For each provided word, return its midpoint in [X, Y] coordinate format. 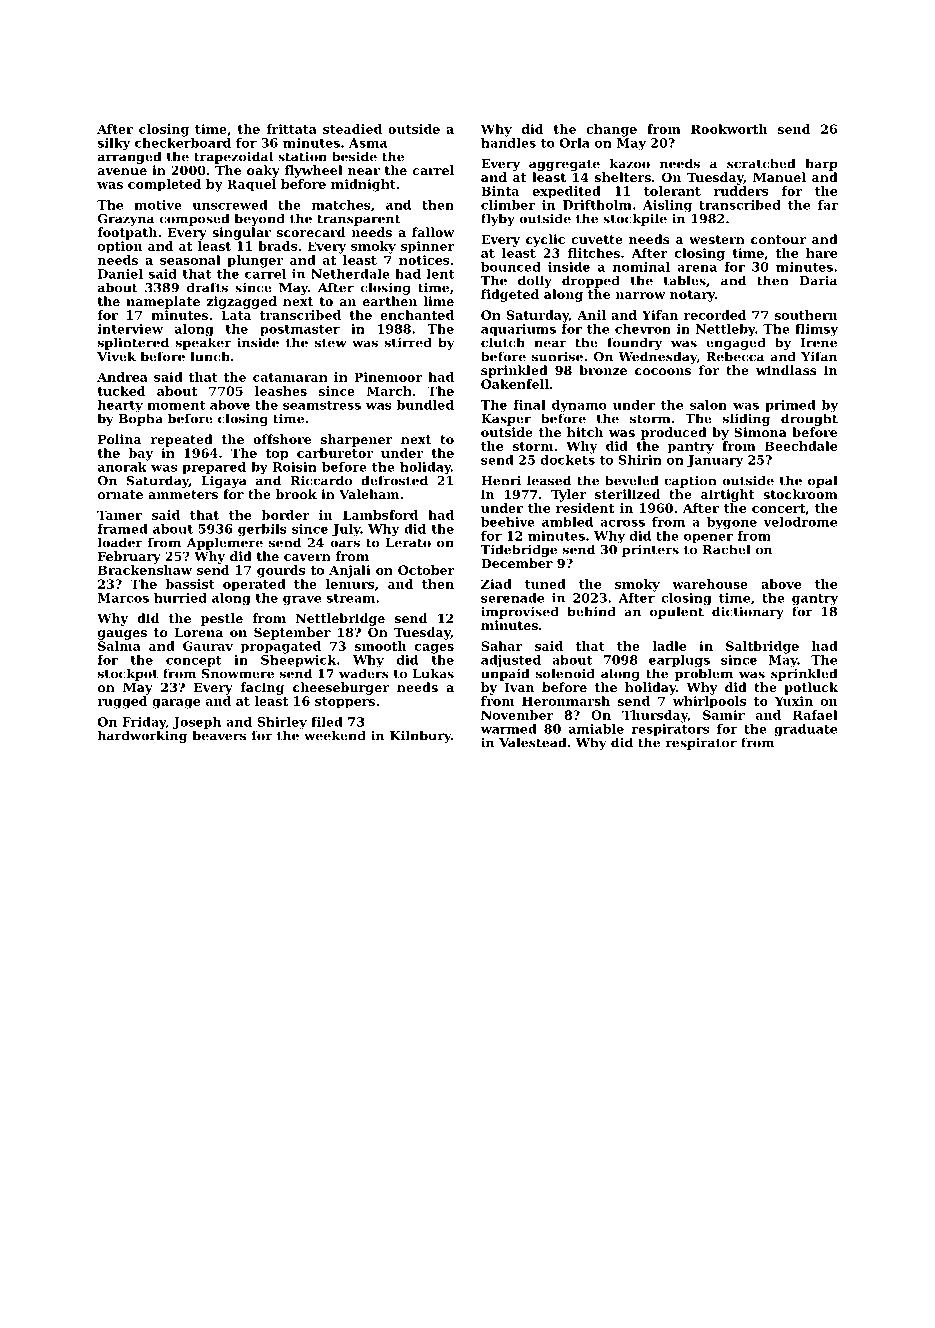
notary [692, 296]
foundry [634, 343]
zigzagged [241, 302]
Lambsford [380, 515]
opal [823, 481]
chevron [643, 329]
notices [424, 260]
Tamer [119, 515]
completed [164, 185]
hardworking [142, 736]
